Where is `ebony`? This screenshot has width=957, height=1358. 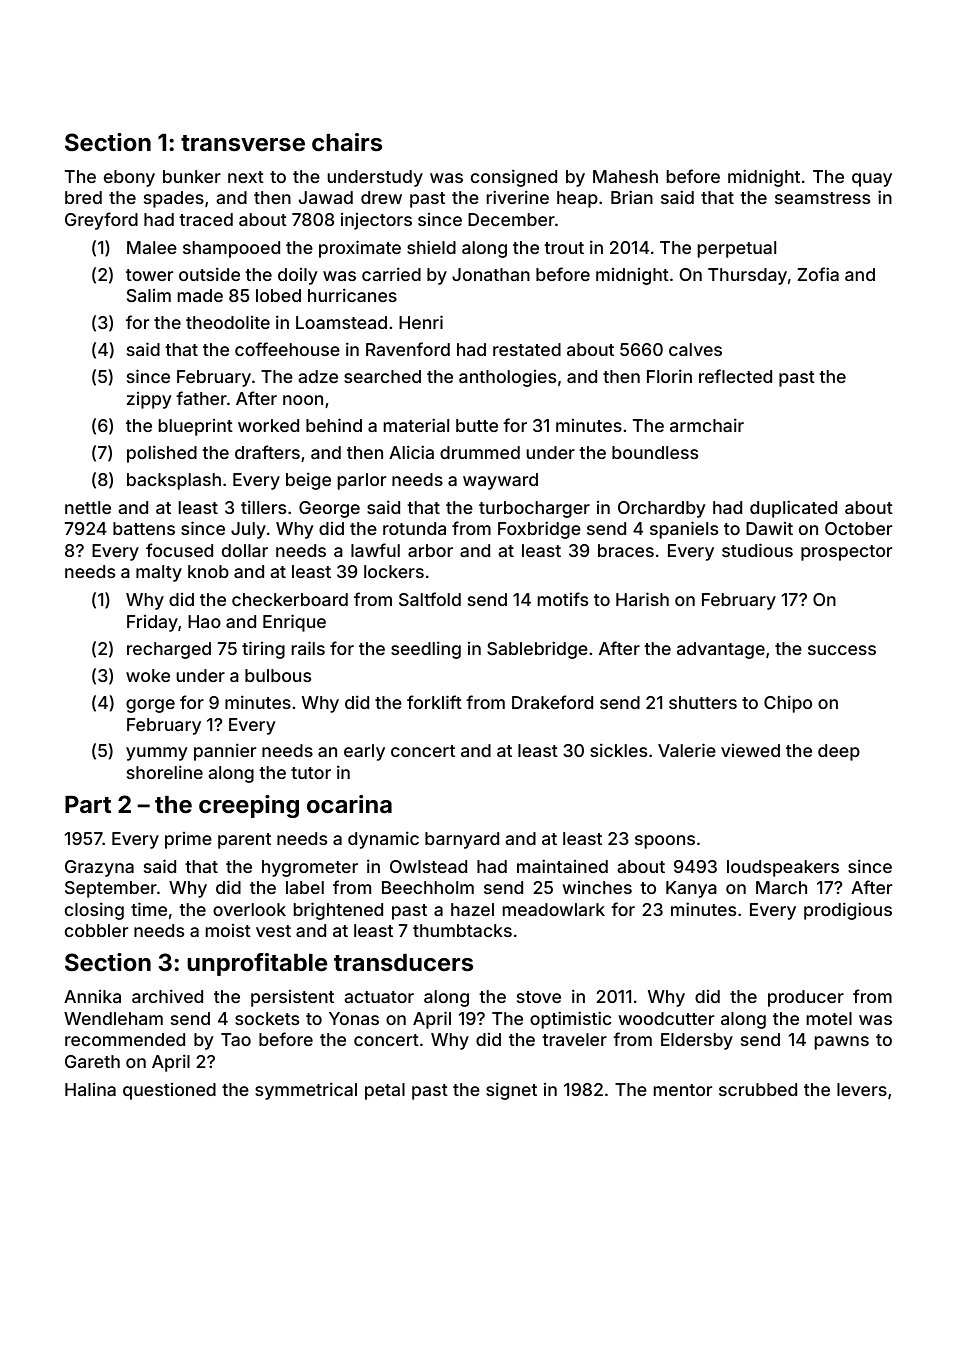
ebony is located at coordinates (129, 178).
